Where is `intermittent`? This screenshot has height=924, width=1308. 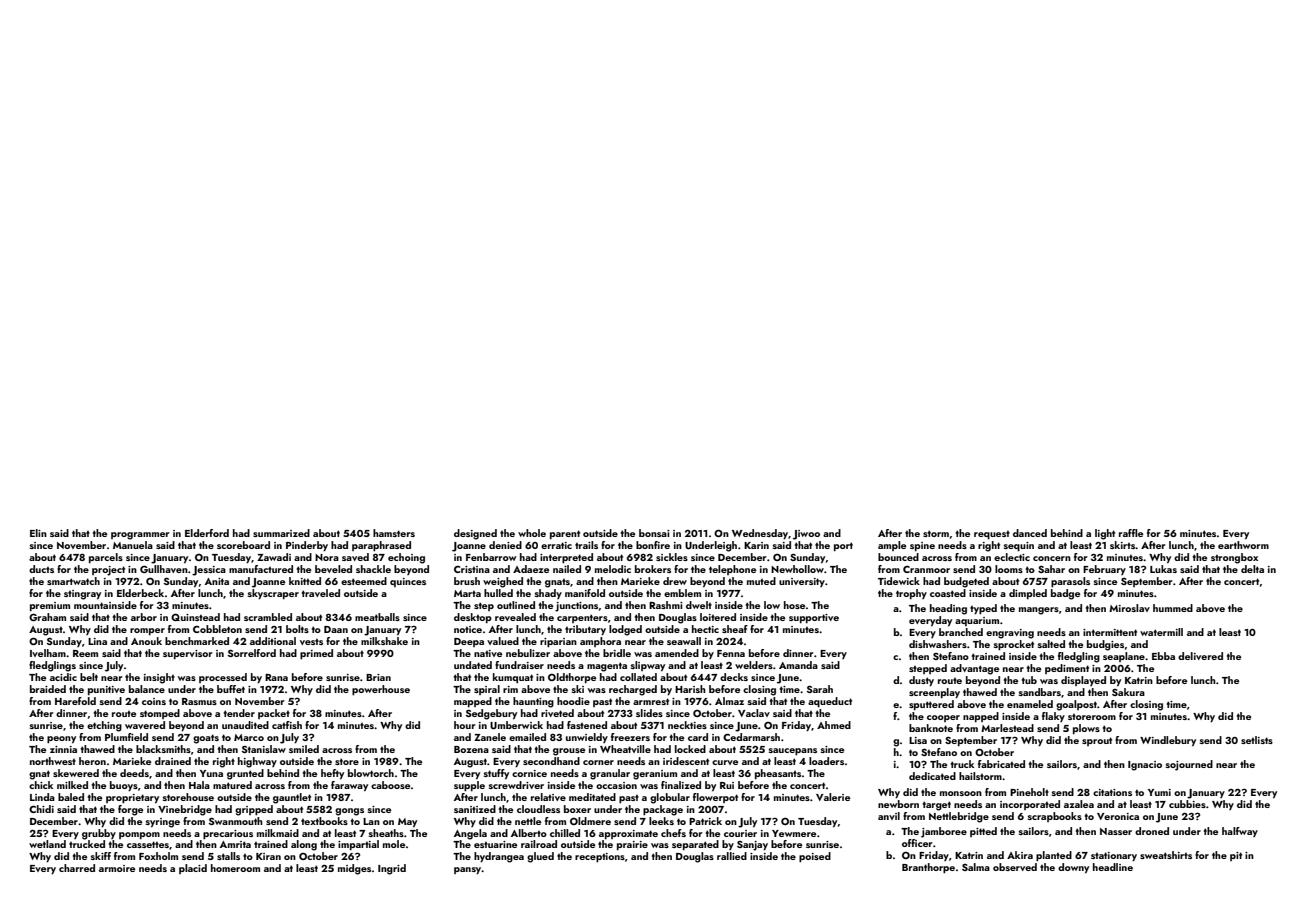
intermittent is located at coordinates (1110, 632).
